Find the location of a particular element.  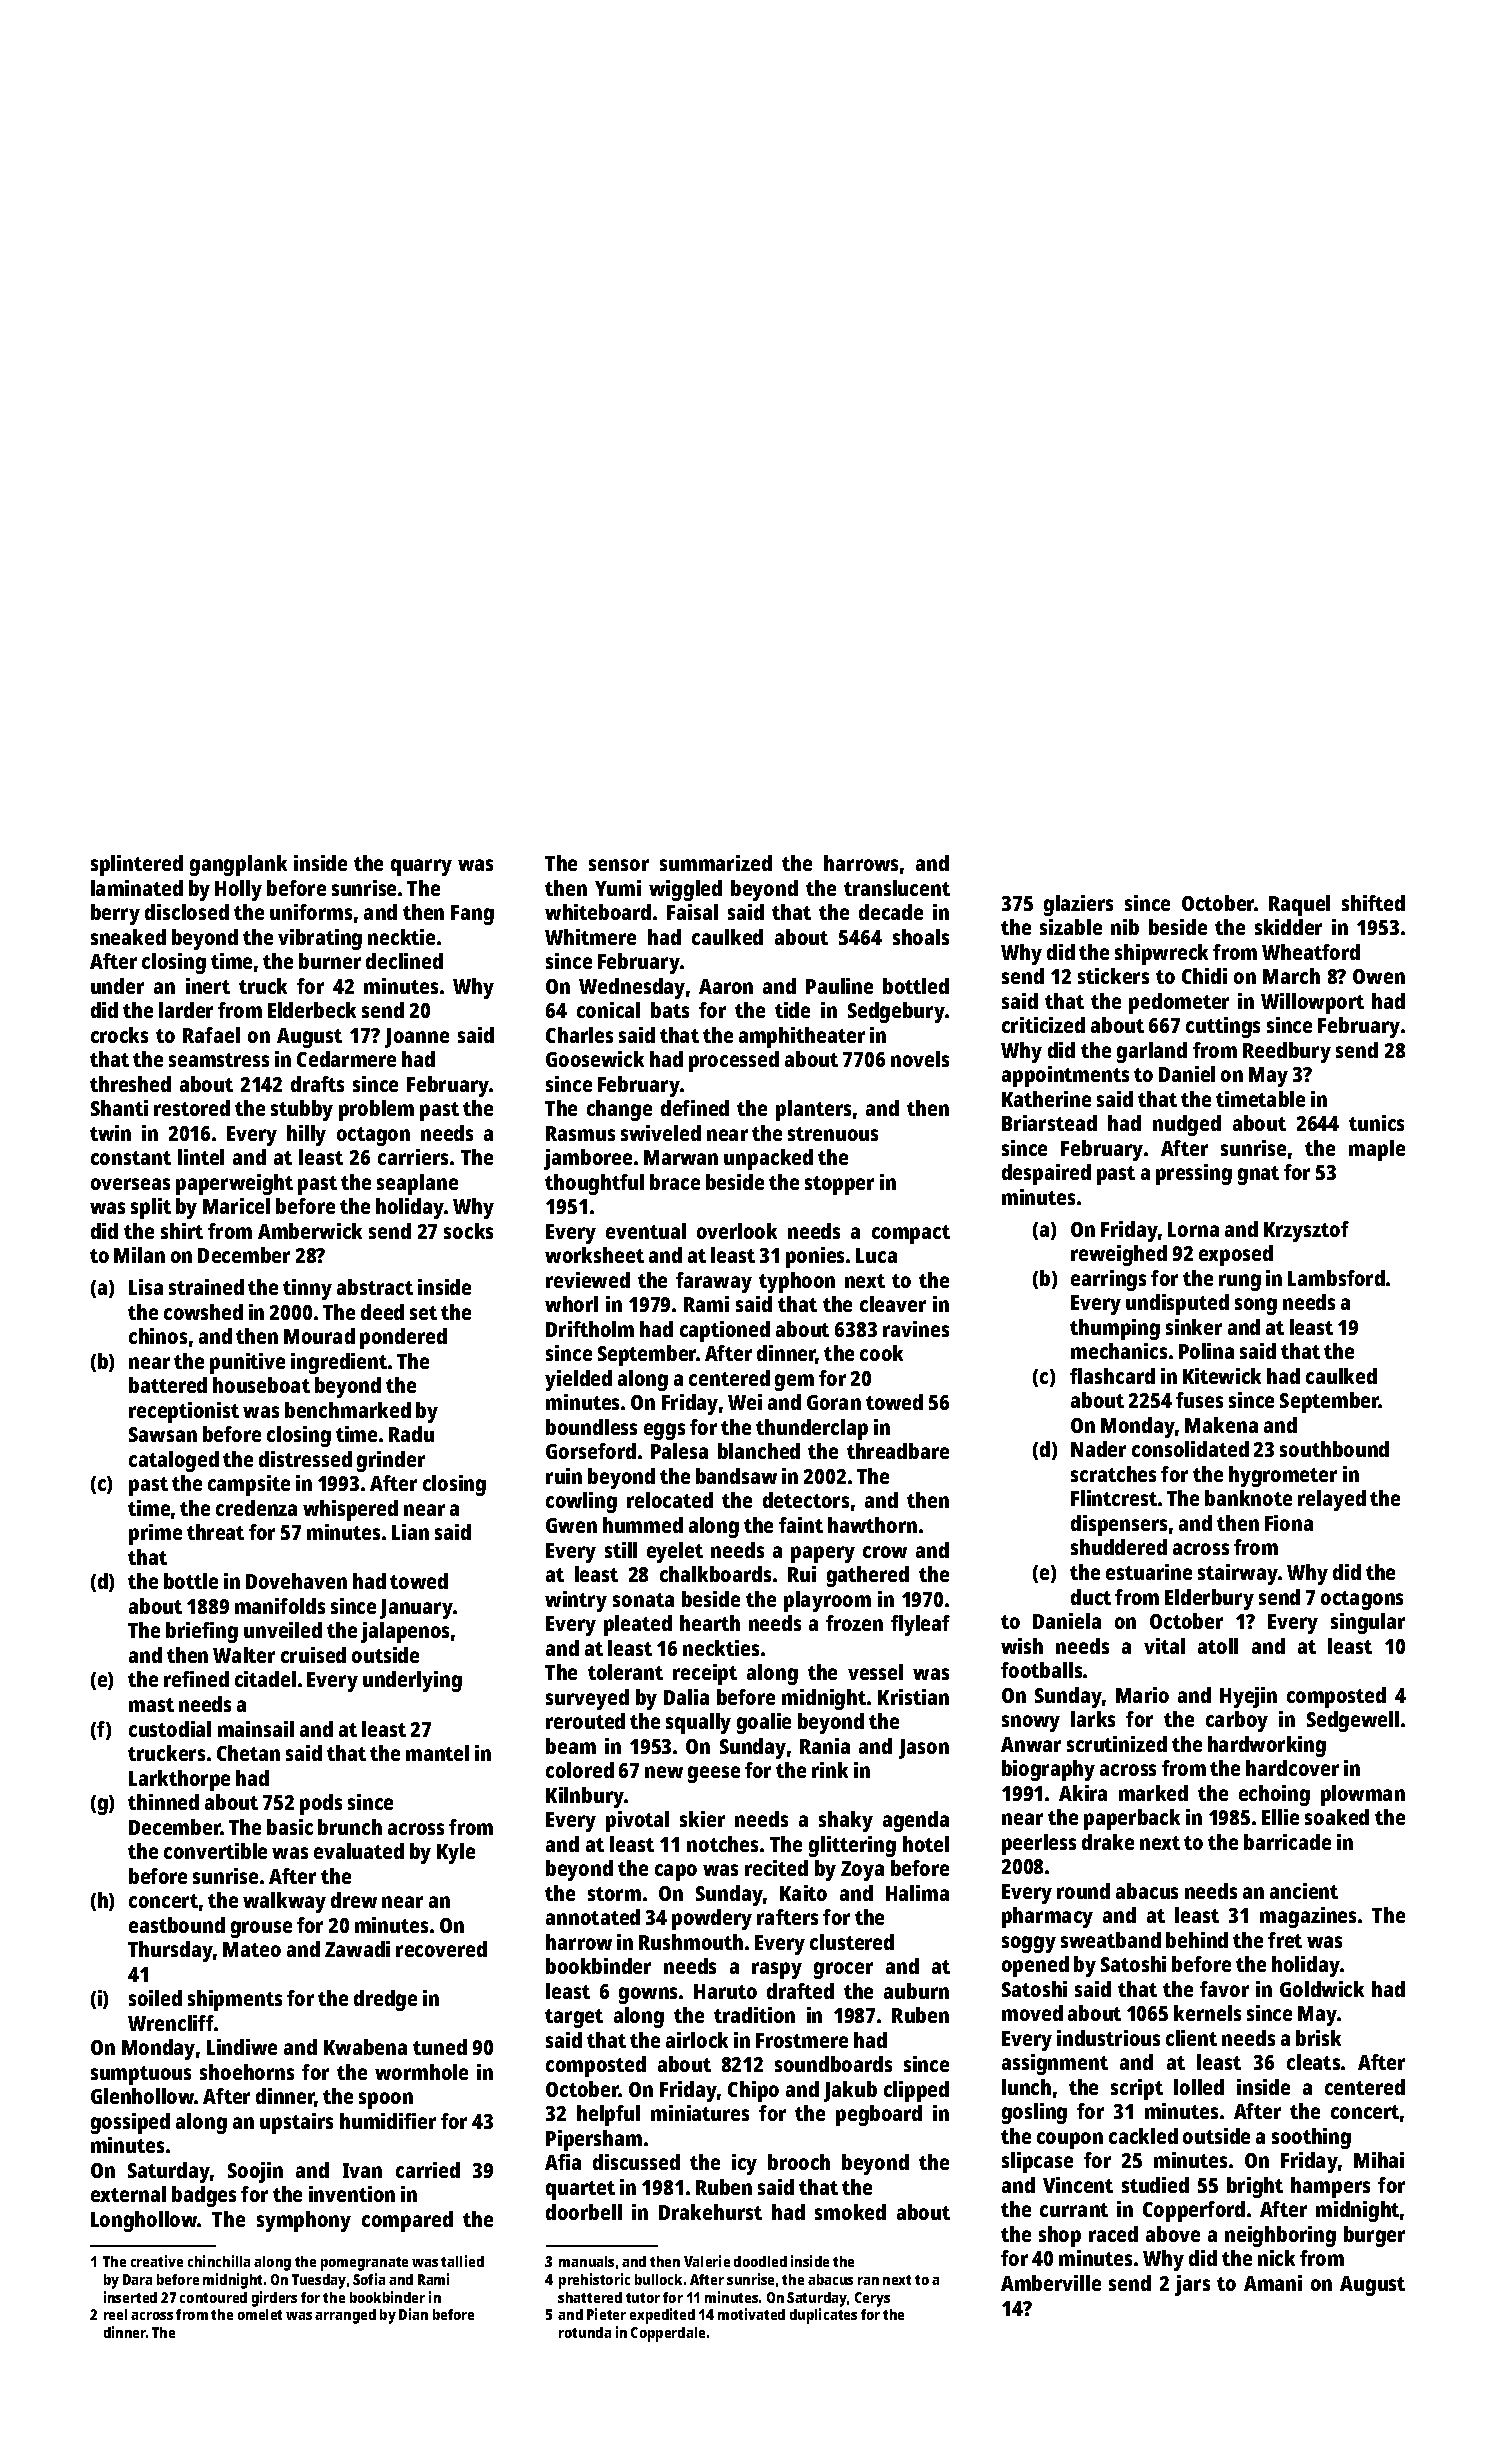

shuddered is located at coordinates (1119, 1547).
